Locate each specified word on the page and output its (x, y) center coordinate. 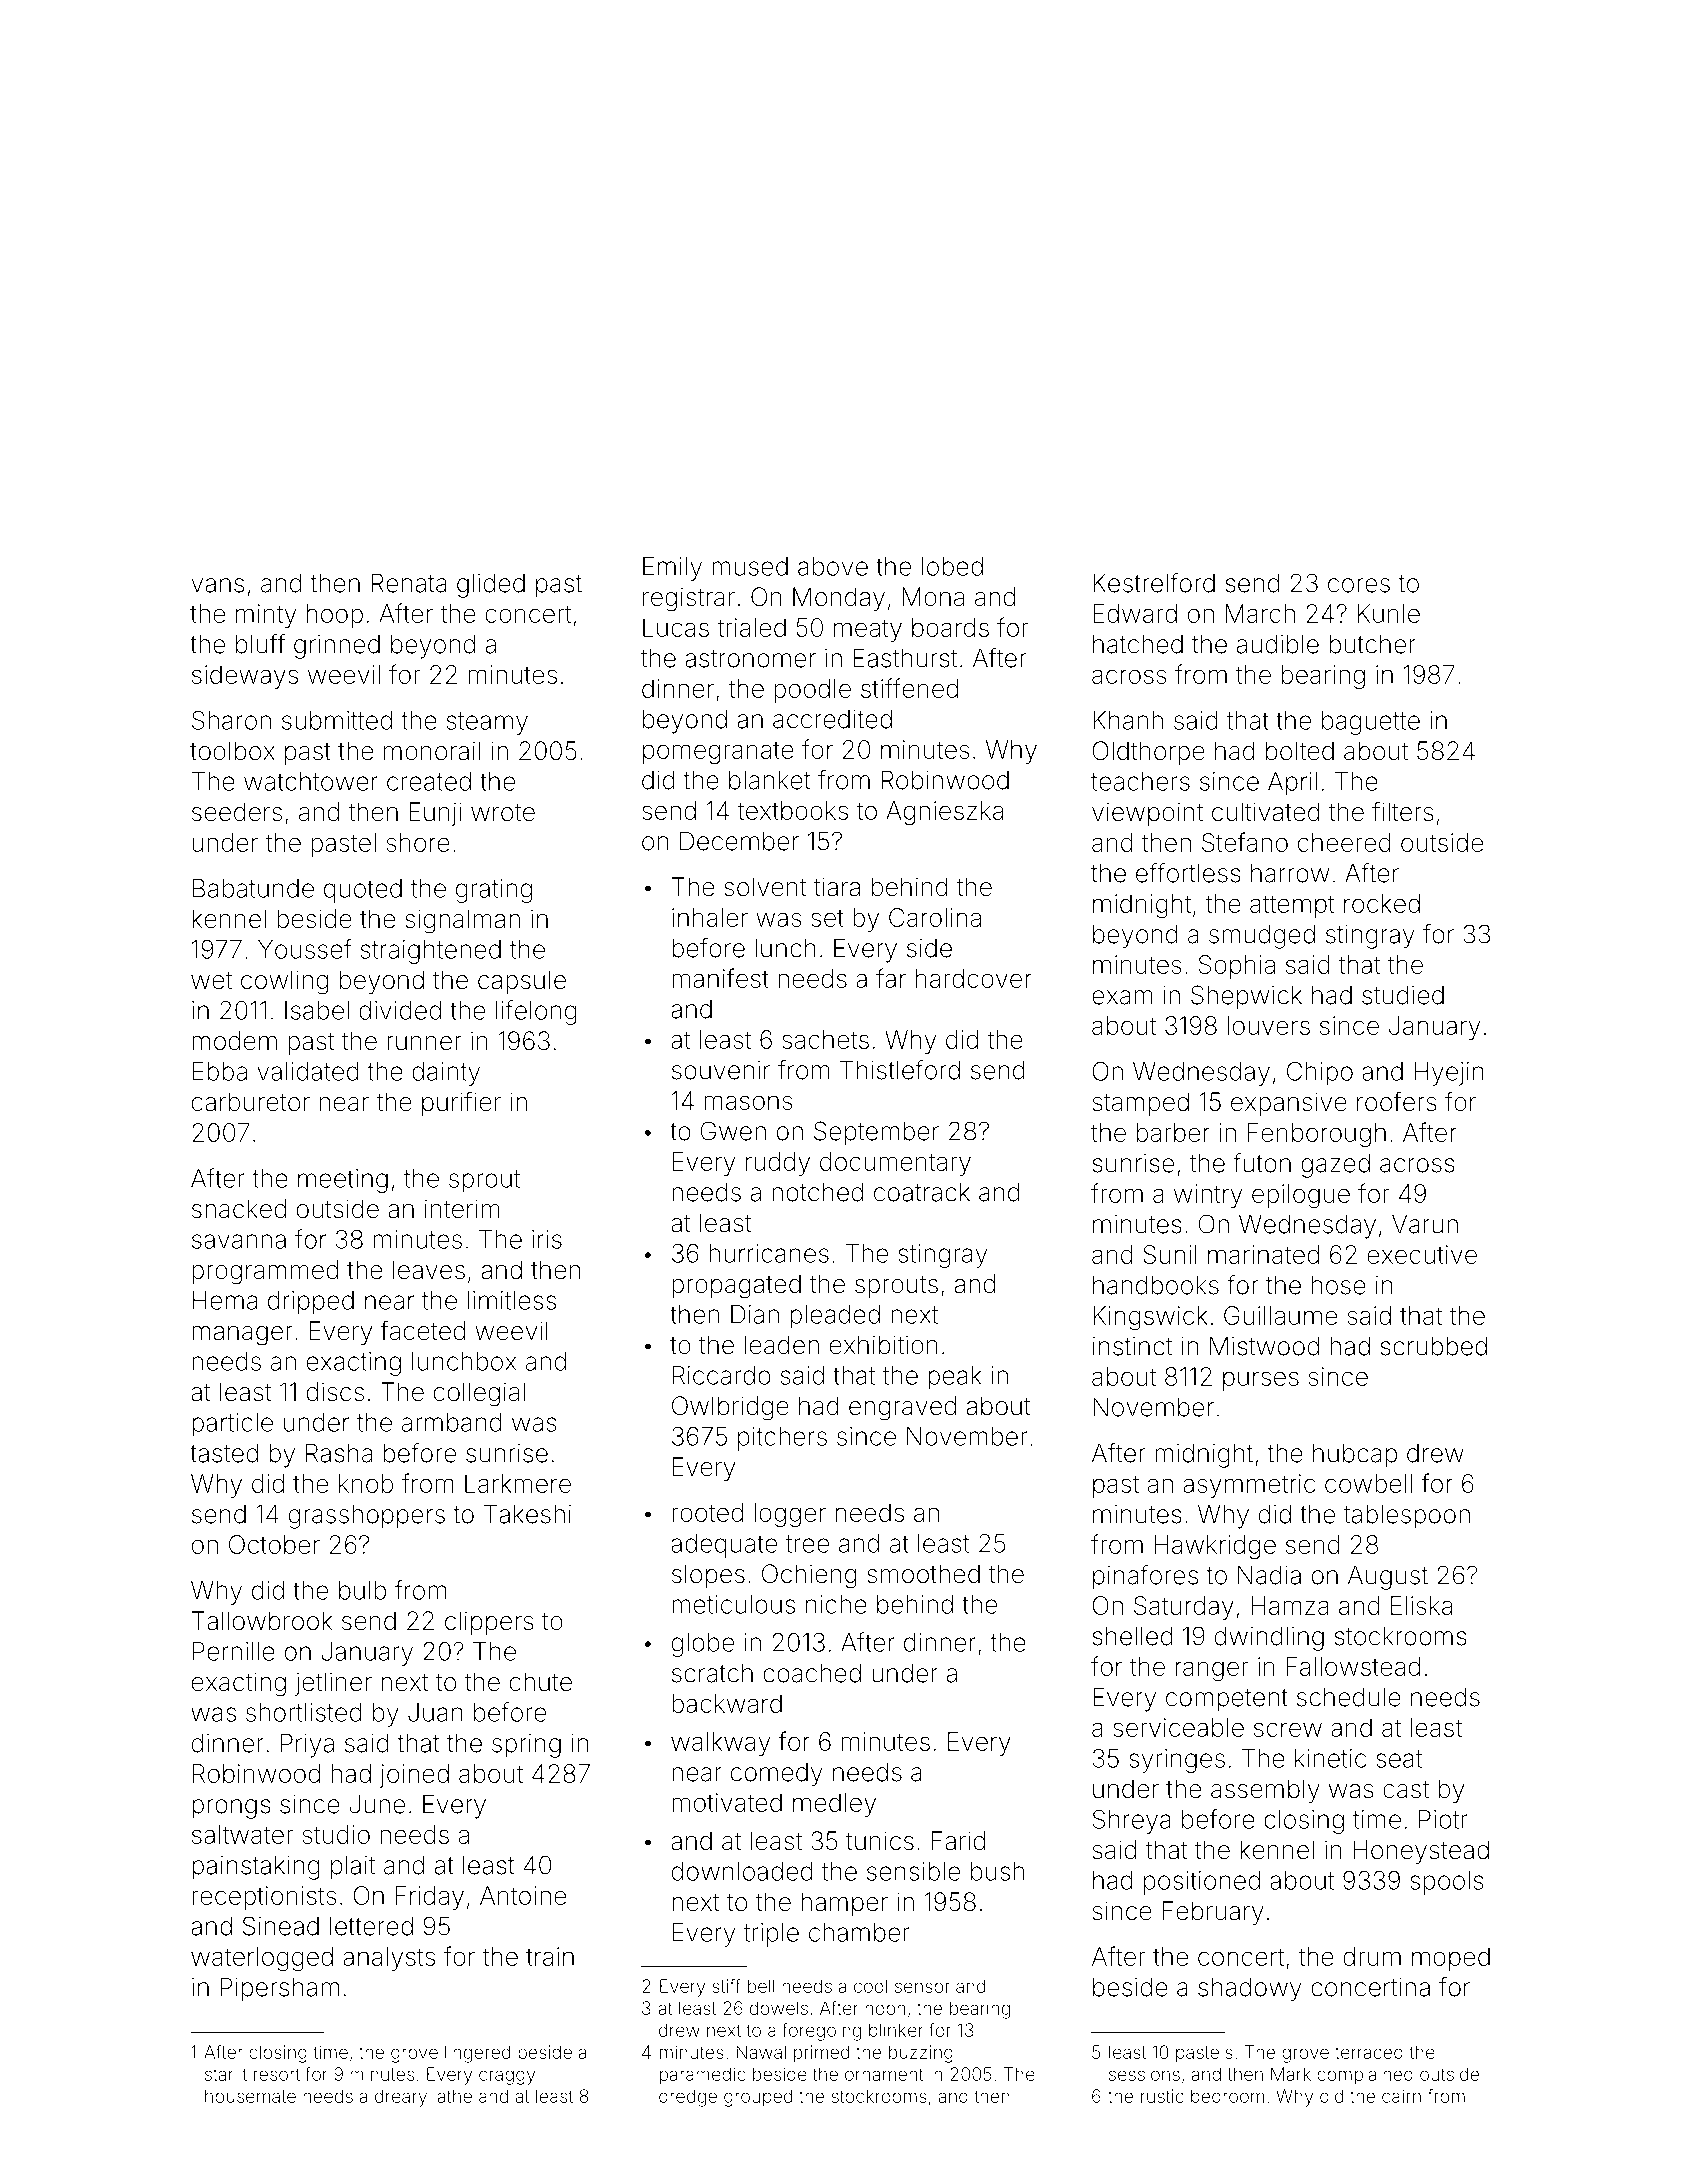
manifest (720, 978)
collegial (479, 1394)
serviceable (1178, 1727)
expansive (1289, 1104)
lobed (952, 566)
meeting (343, 1181)
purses (1261, 1381)
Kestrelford (1154, 583)
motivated (727, 1802)
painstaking (256, 1868)
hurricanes (769, 1253)
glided (491, 585)
